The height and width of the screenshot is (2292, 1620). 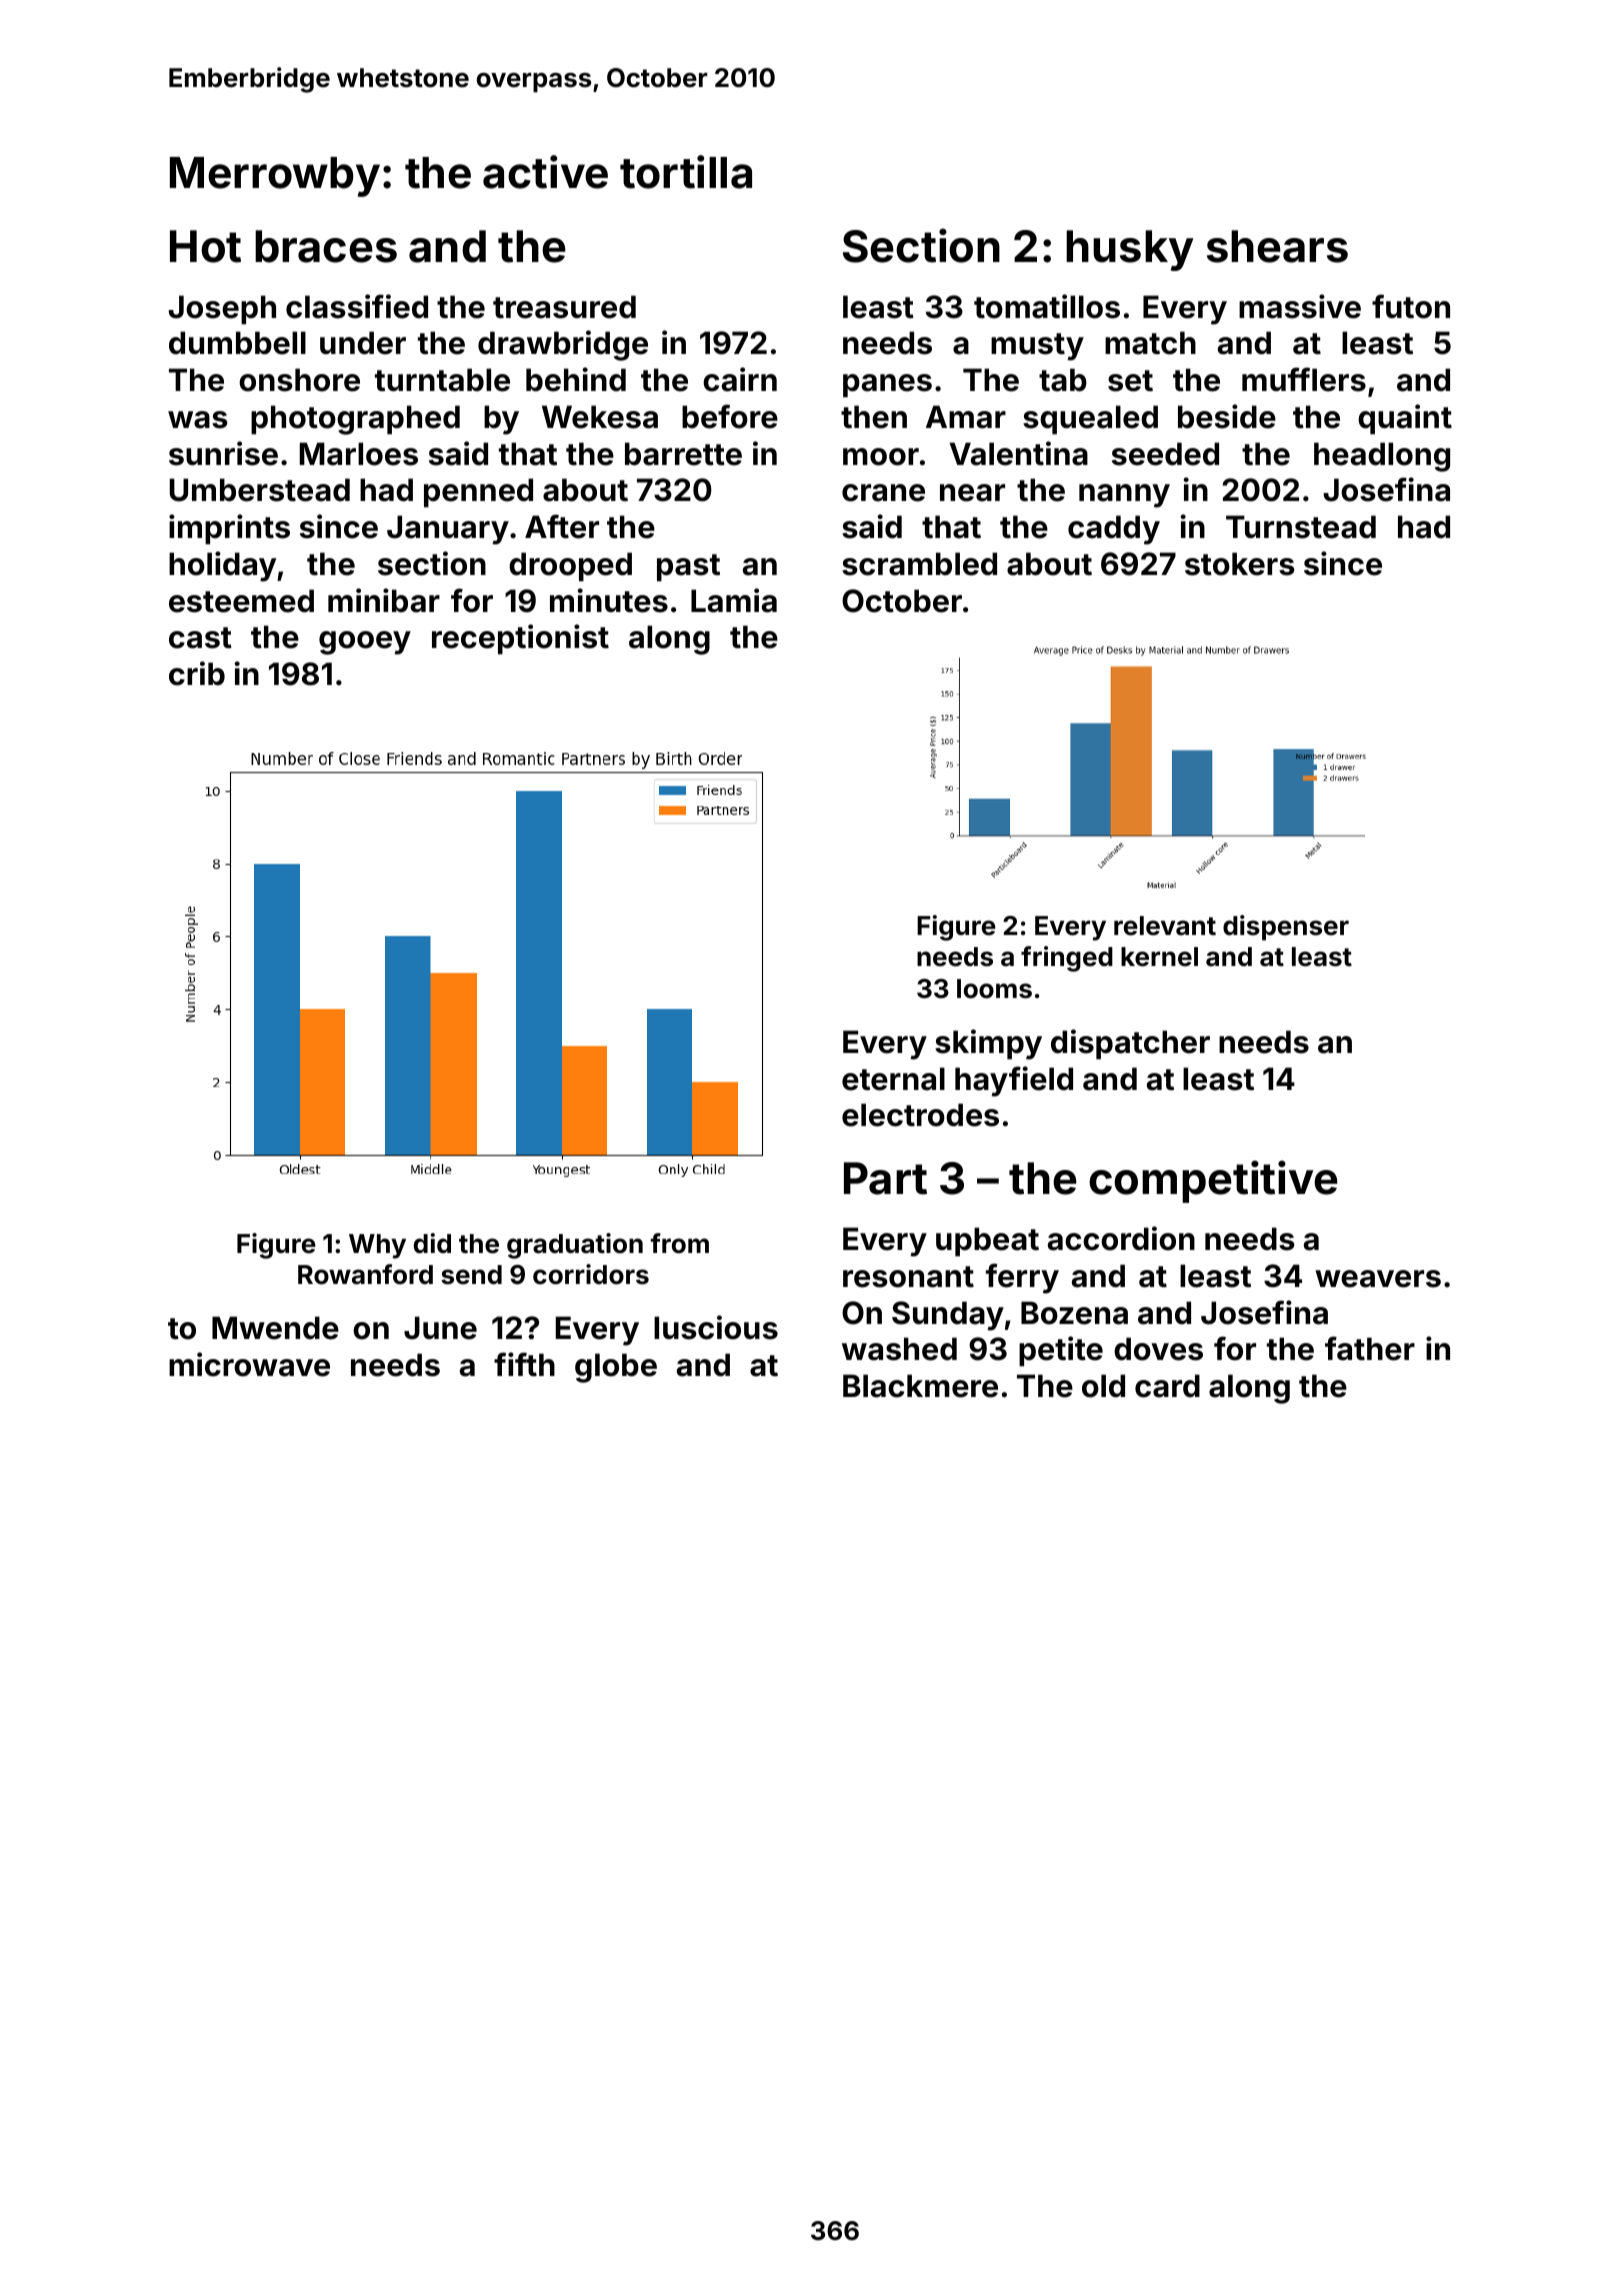 I want to click on stokers, so click(x=1240, y=564).
